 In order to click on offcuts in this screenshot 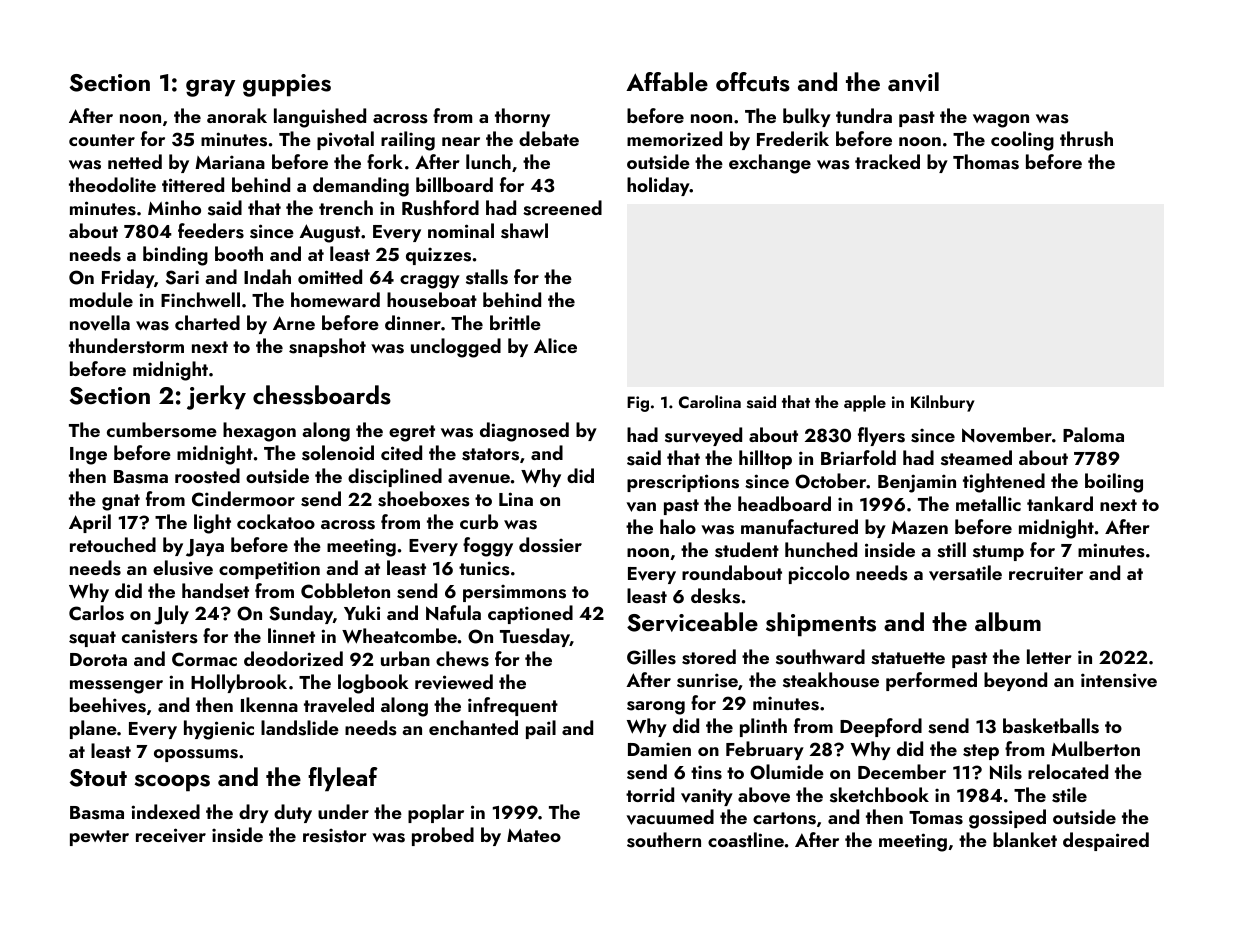, I will do `click(753, 82)`.
